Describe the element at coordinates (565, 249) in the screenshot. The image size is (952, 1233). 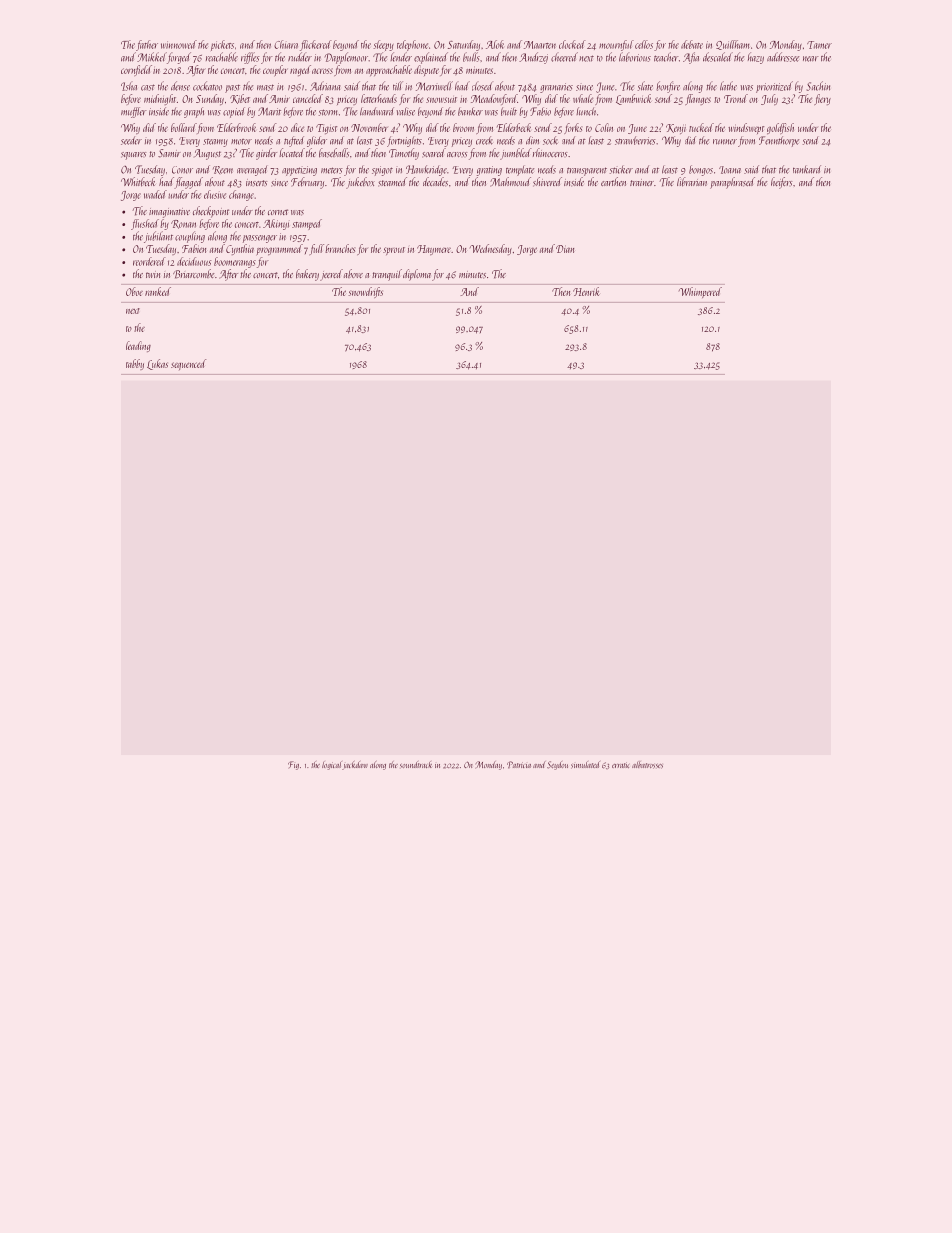
I see `Dian` at that location.
